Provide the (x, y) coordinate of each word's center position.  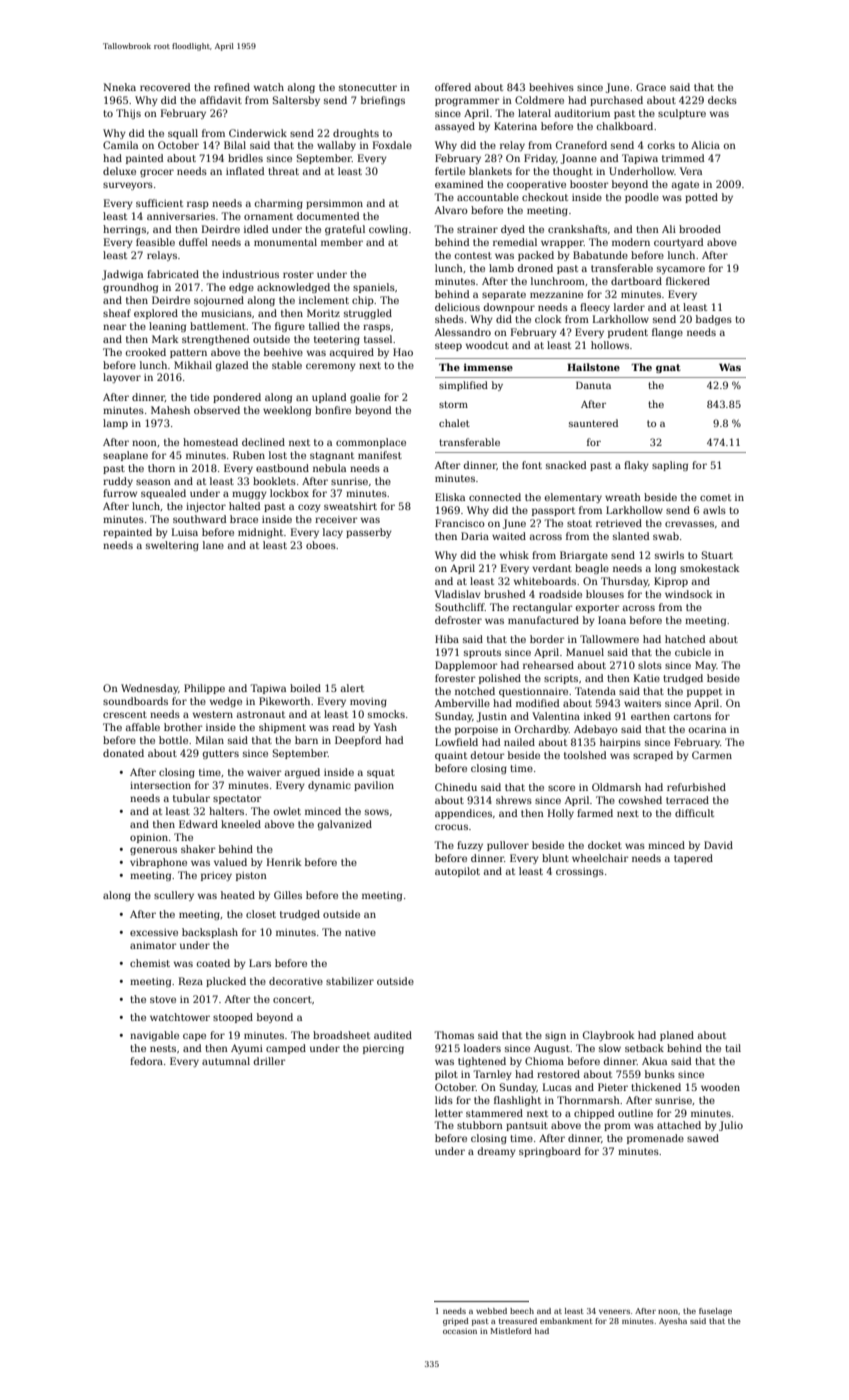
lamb (501, 268)
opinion (149, 838)
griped (456, 1322)
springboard (550, 1152)
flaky (636, 466)
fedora (146, 1061)
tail (733, 1048)
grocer (157, 173)
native (360, 932)
